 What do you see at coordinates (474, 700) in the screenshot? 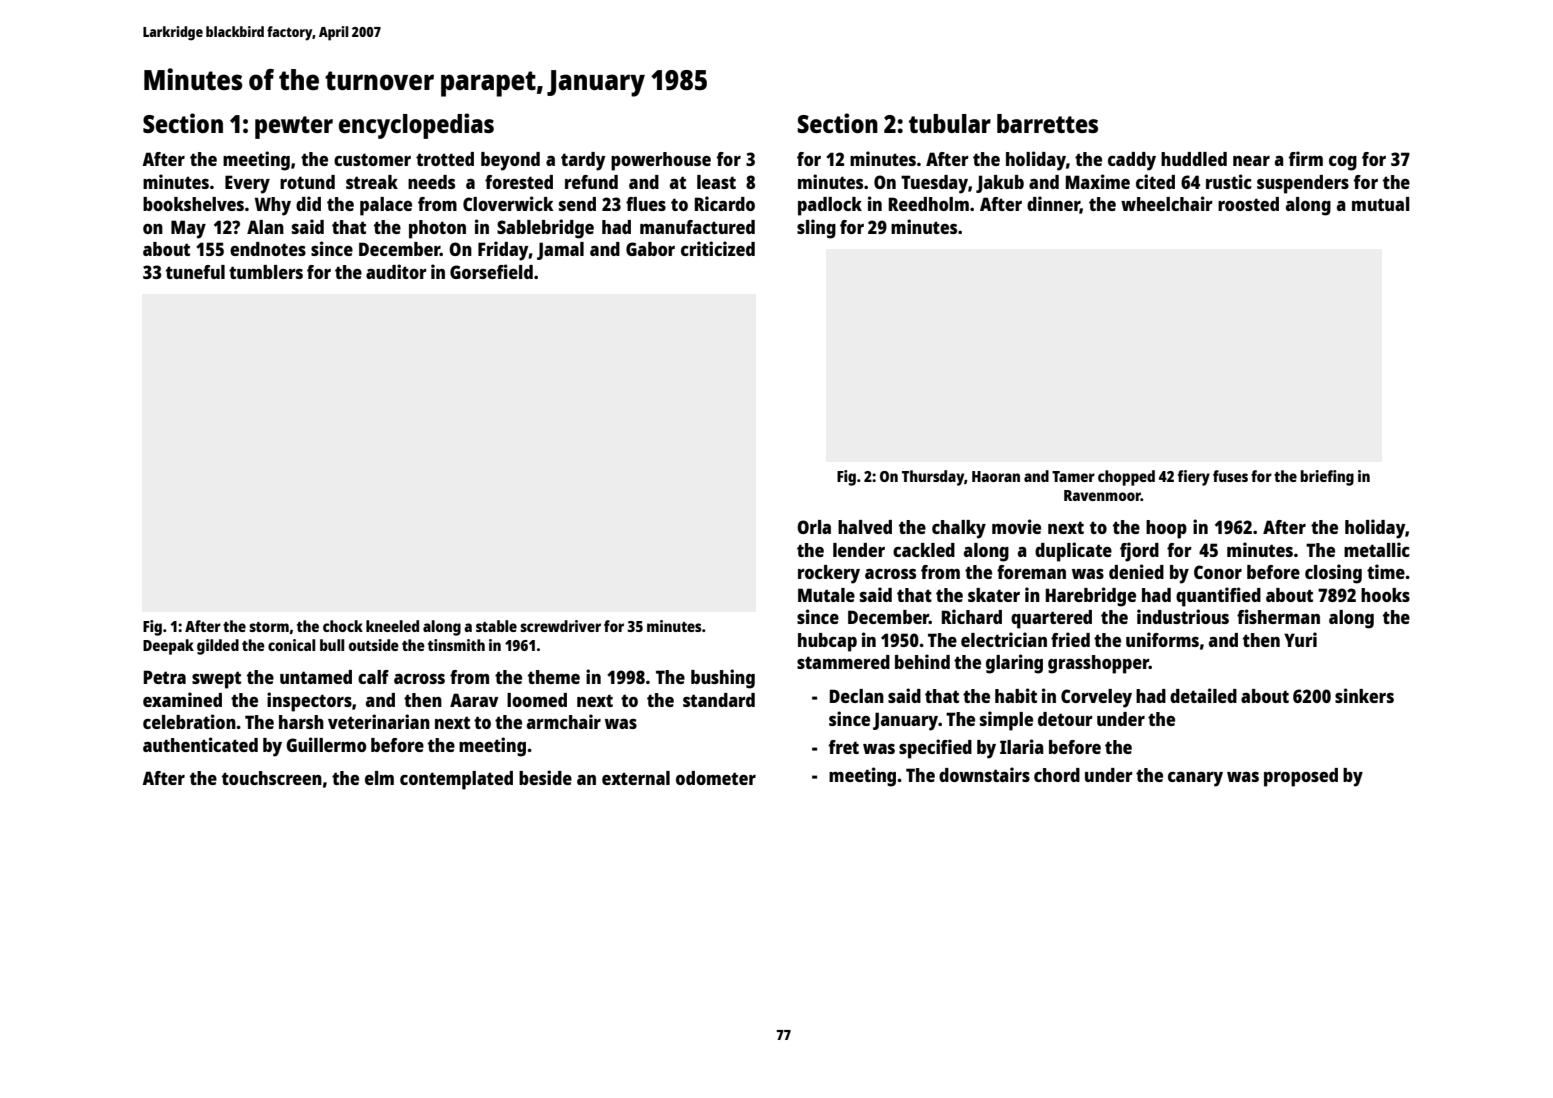
I see `Aarav` at bounding box center [474, 700].
